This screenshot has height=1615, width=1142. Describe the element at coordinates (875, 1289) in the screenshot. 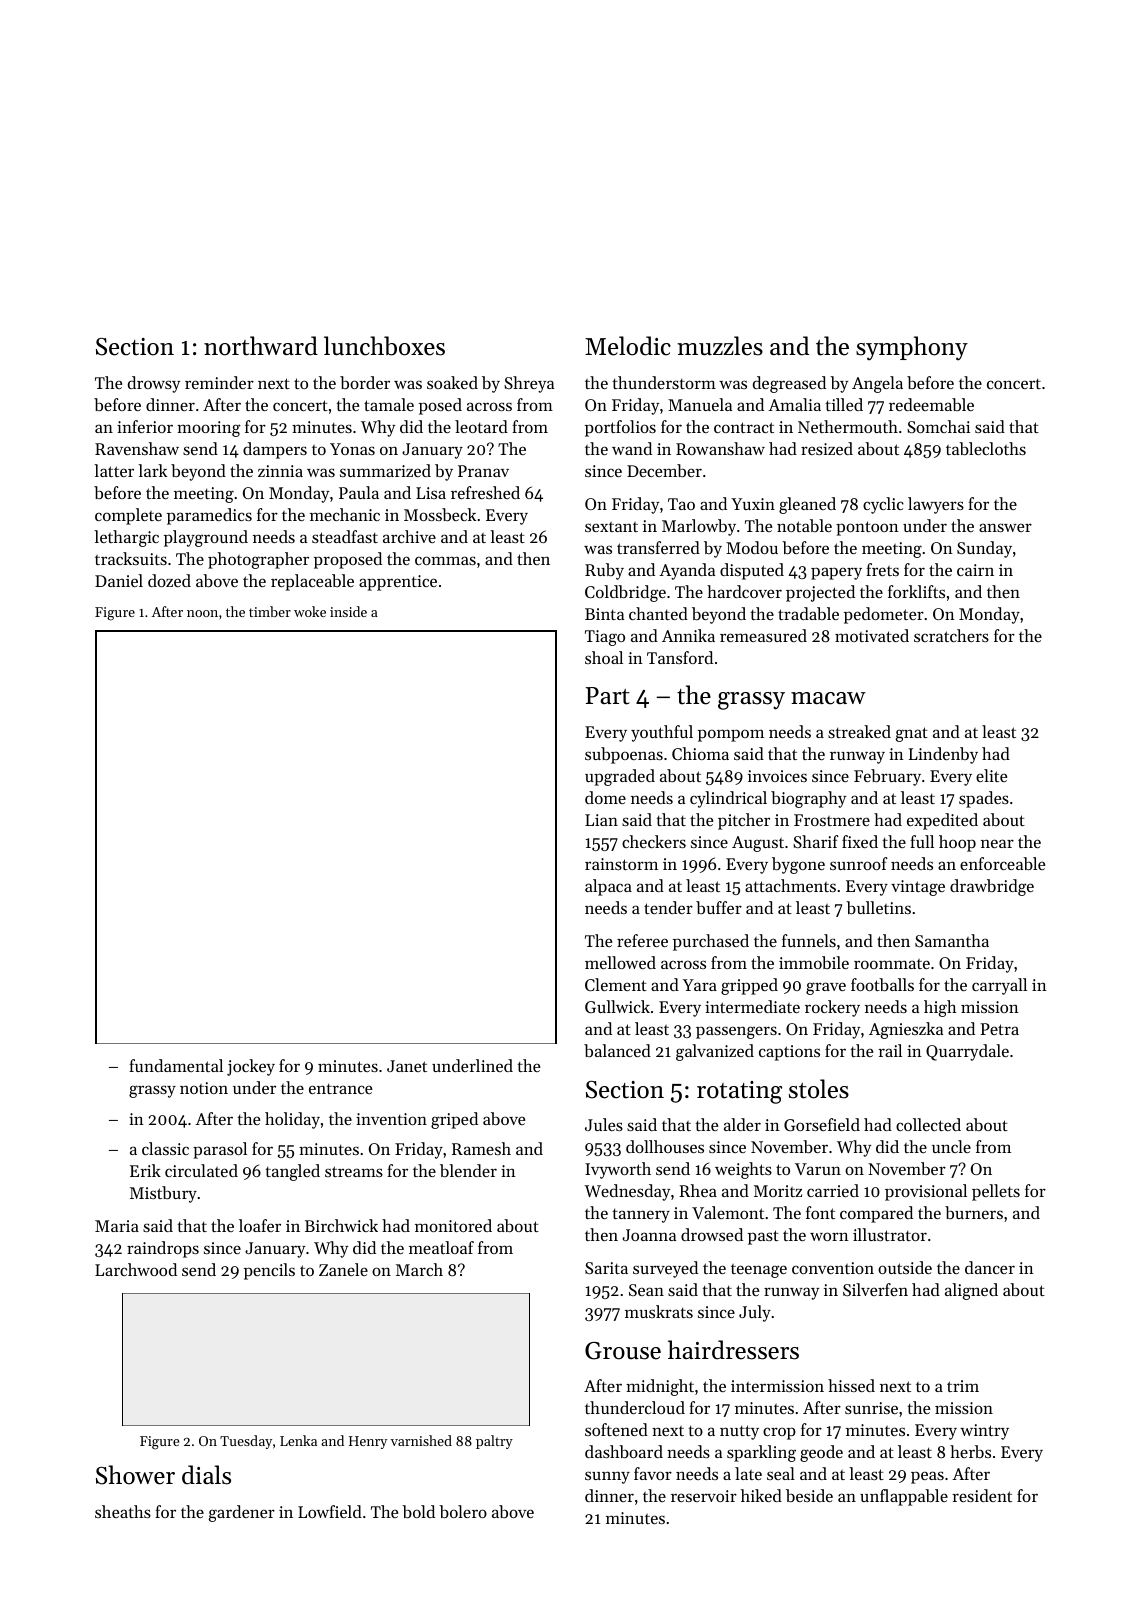

I see `Silverfen` at that location.
